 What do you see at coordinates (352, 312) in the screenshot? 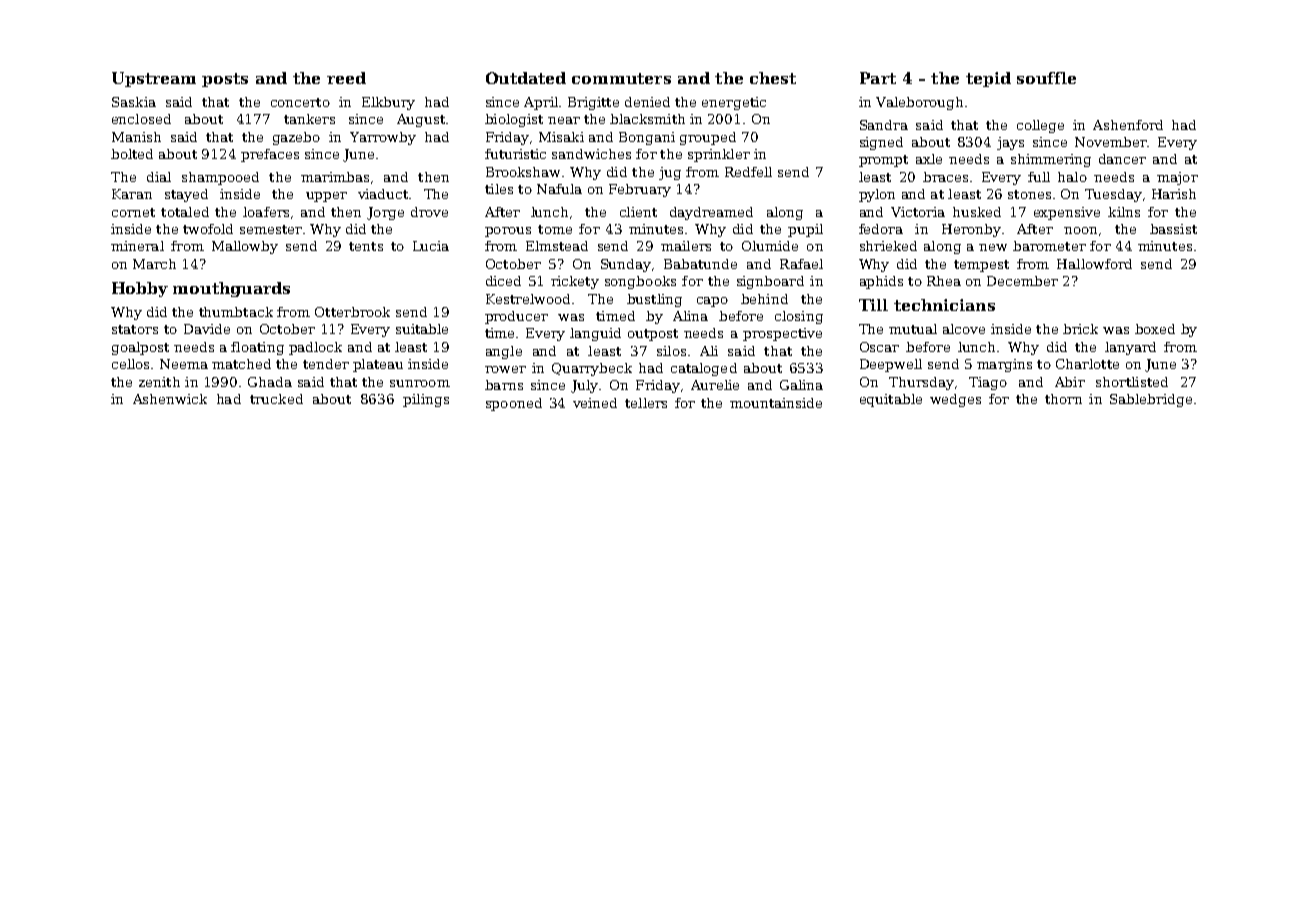
I see `Otterbrook` at bounding box center [352, 312].
